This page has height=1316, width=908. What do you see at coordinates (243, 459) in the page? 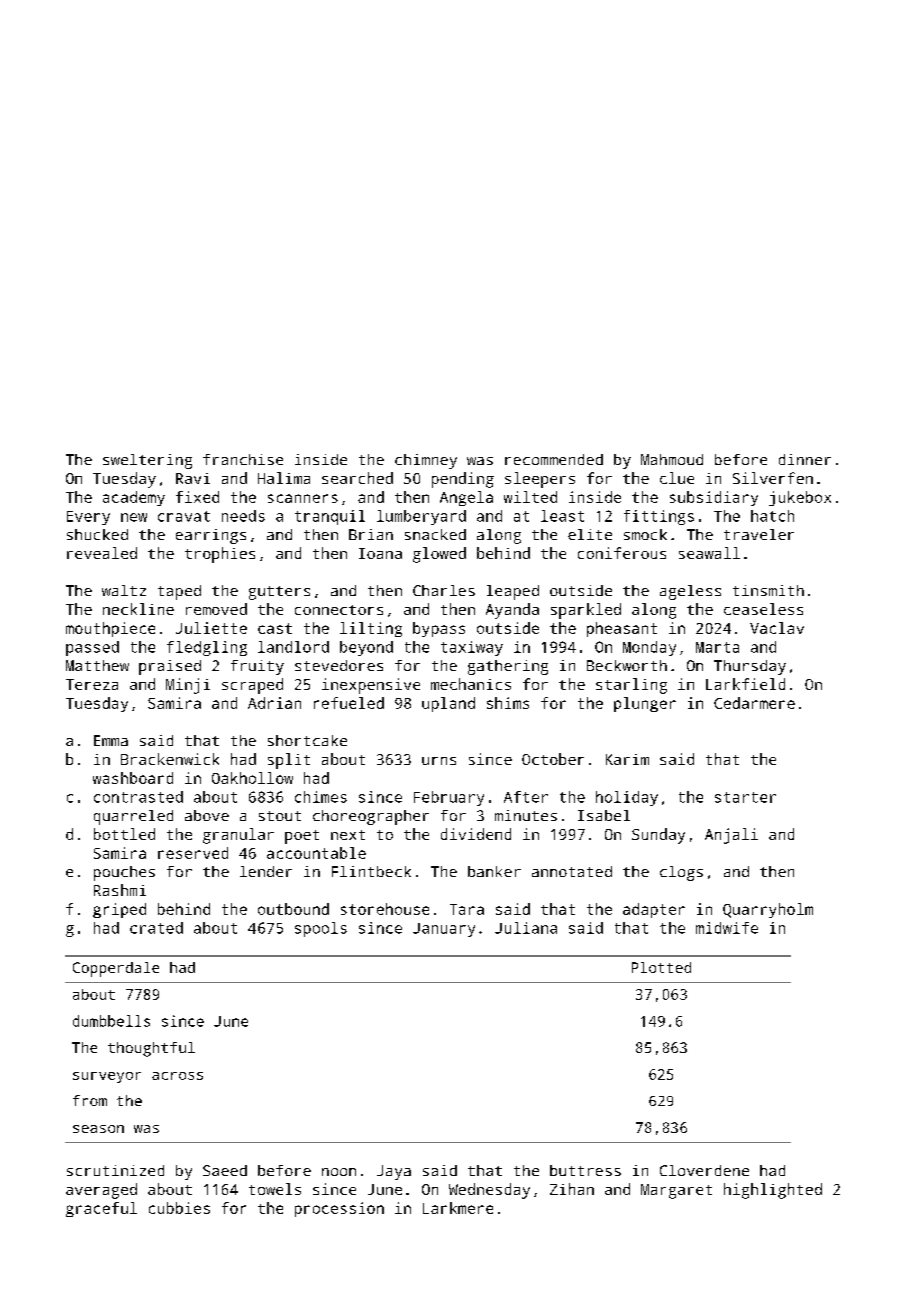
I see `franchise` at bounding box center [243, 459].
